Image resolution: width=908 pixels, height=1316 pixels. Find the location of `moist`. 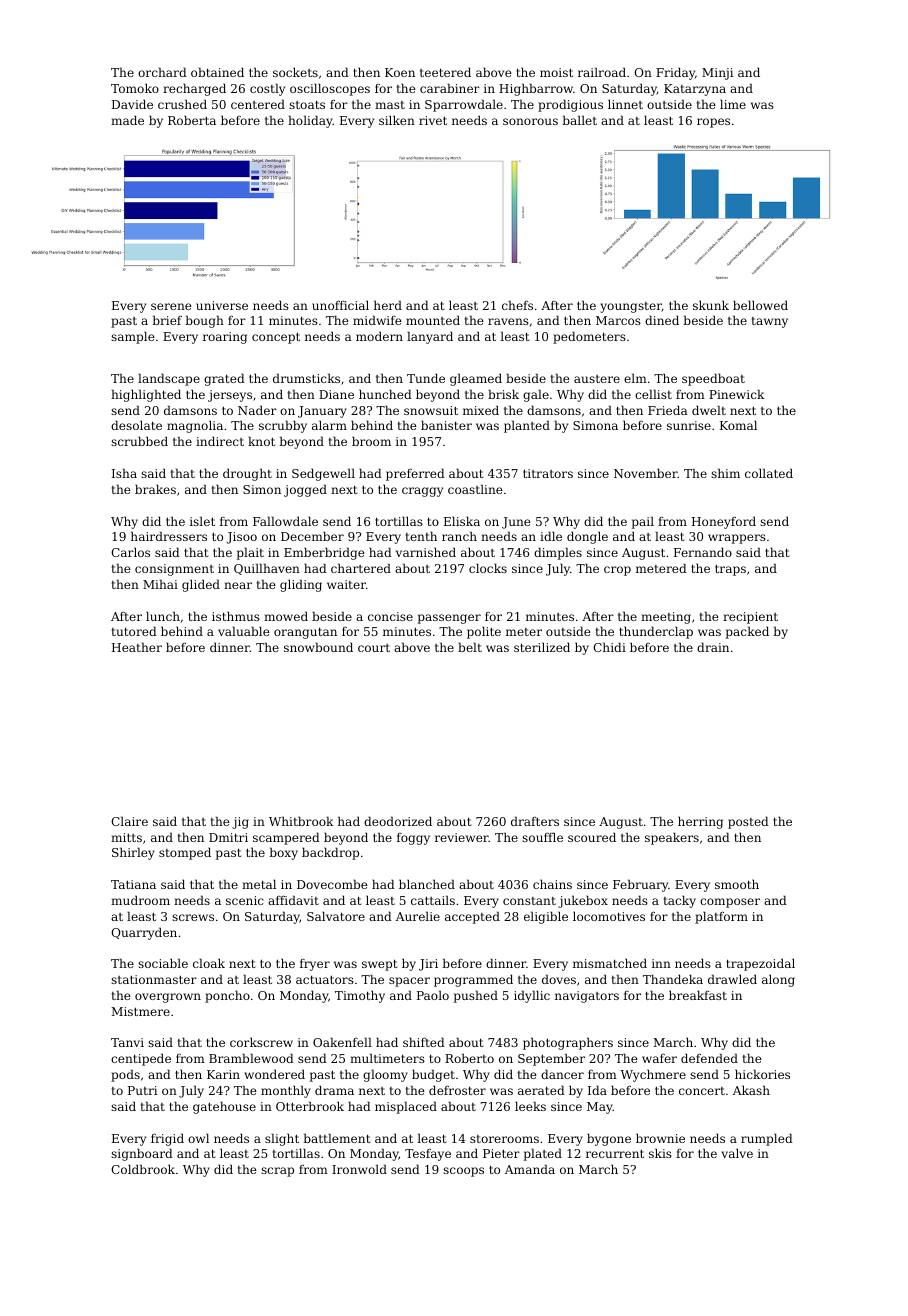

moist is located at coordinates (556, 72).
